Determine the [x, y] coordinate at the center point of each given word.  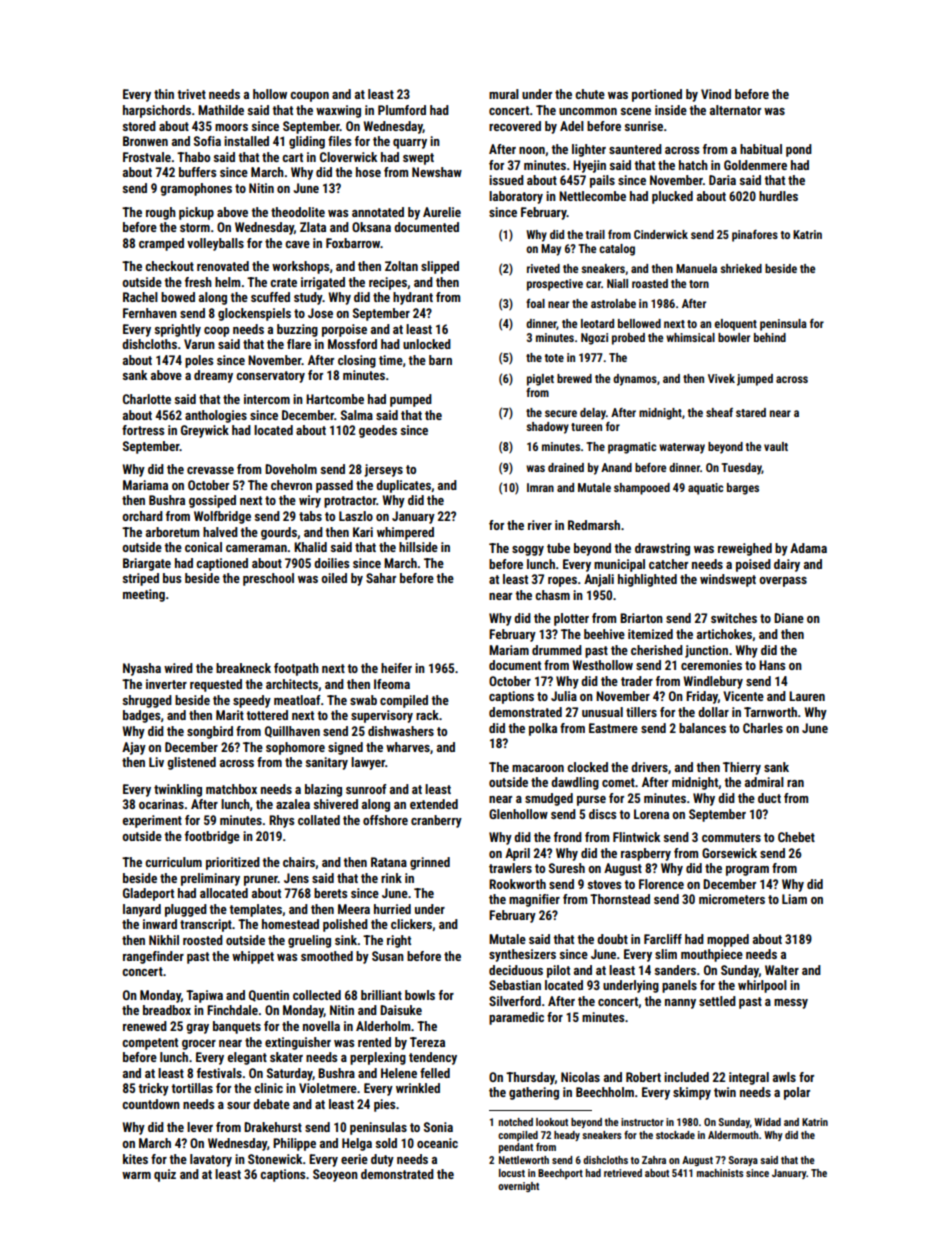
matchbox [231, 789]
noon [532, 150]
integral [749, 1078]
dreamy [213, 376]
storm [195, 227]
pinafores [755, 236]
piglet [540, 380]
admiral [764, 782]
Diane [789, 618]
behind [770, 337]
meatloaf [297, 700]
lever [200, 1127]
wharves [408, 747]
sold [386, 1143]
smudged [549, 799]
